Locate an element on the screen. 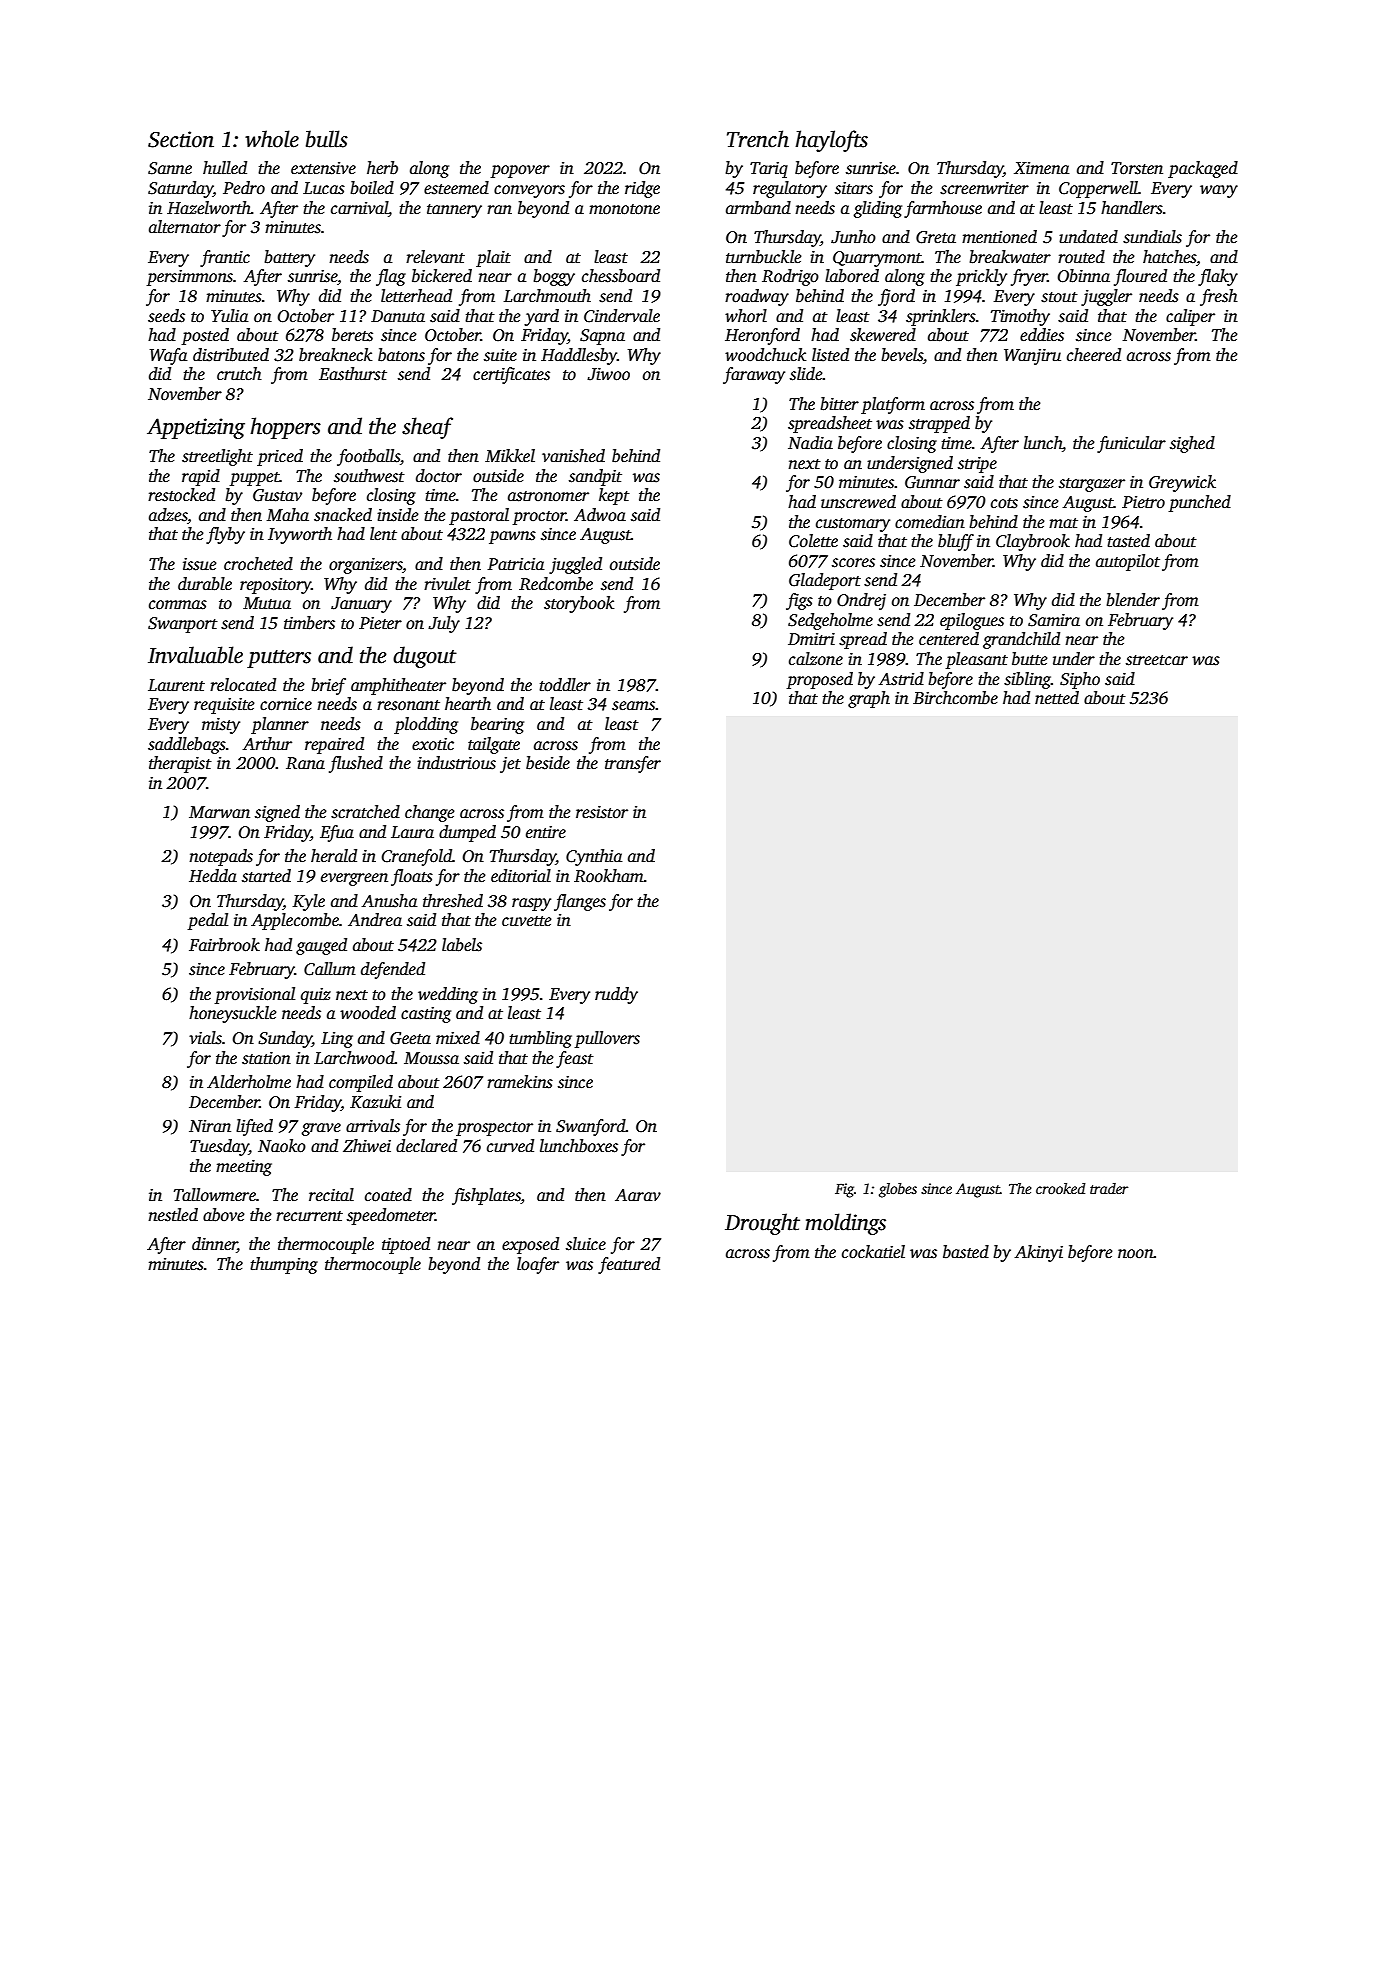  recurrent is located at coordinates (309, 1216).
